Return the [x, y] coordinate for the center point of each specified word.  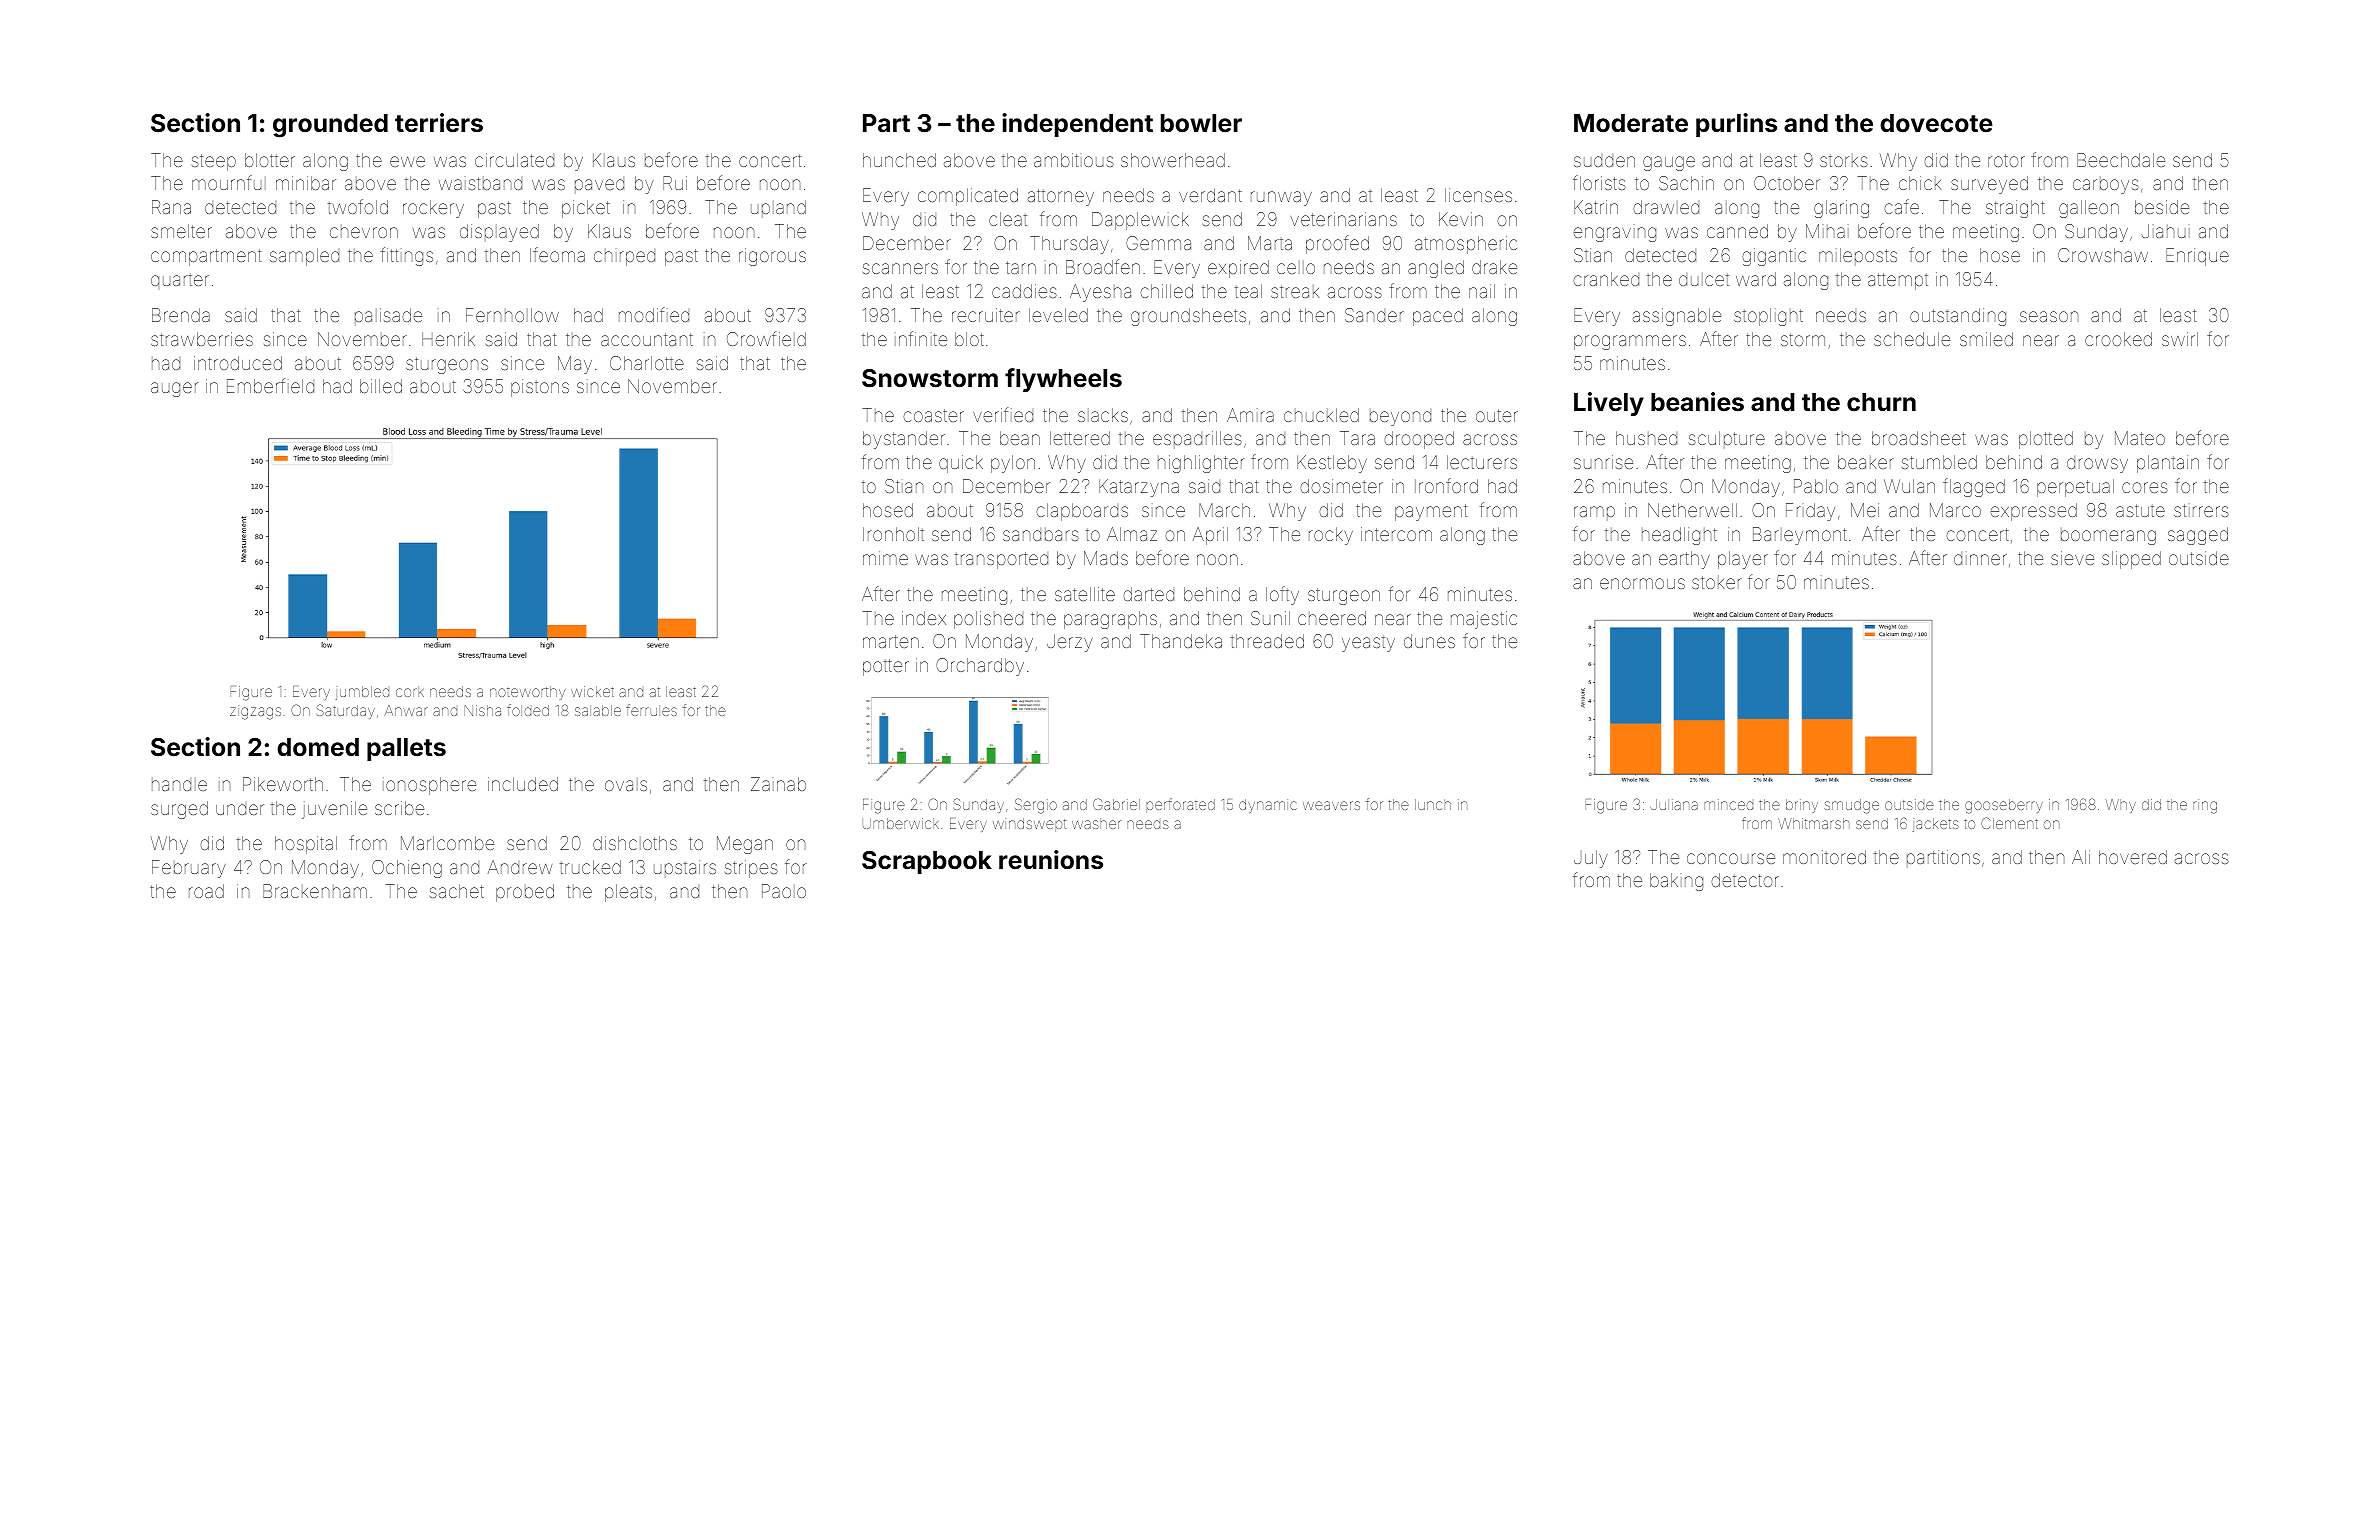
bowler [1201, 123]
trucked [590, 867]
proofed [1337, 244]
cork [410, 691]
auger [175, 389]
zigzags [255, 712]
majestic [1484, 620]
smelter [181, 231]
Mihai [1827, 231]
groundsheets [1188, 317]
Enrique [2197, 257]
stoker [1717, 582]
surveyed [1989, 185]
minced [1728, 804]
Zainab [778, 784]
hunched [899, 160]
